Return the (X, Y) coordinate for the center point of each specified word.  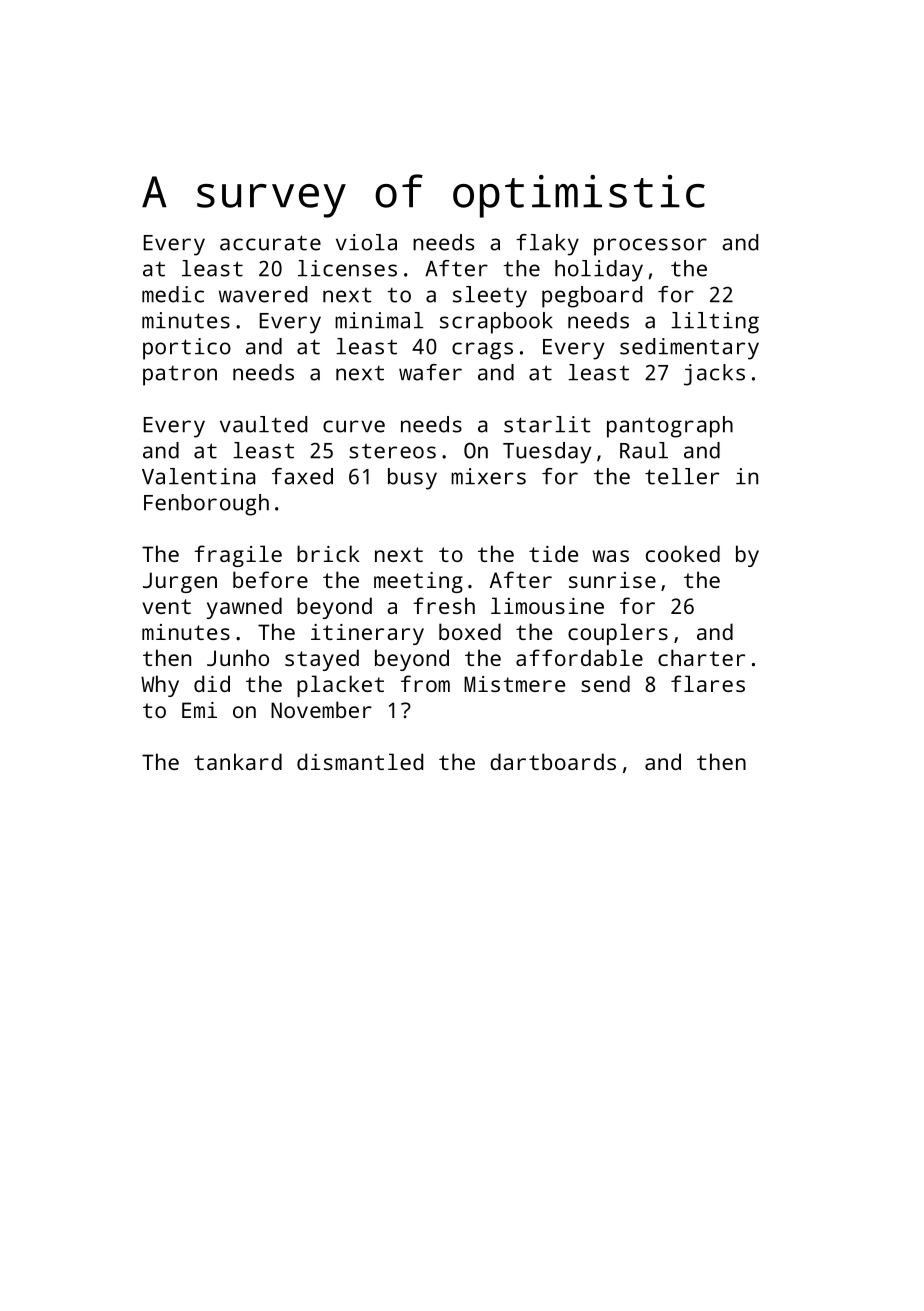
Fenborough (206, 505)
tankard (238, 761)
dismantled (360, 761)
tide (553, 553)
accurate (270, 243)
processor (650, 247)
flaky (547, 245)
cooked (683, 553)
